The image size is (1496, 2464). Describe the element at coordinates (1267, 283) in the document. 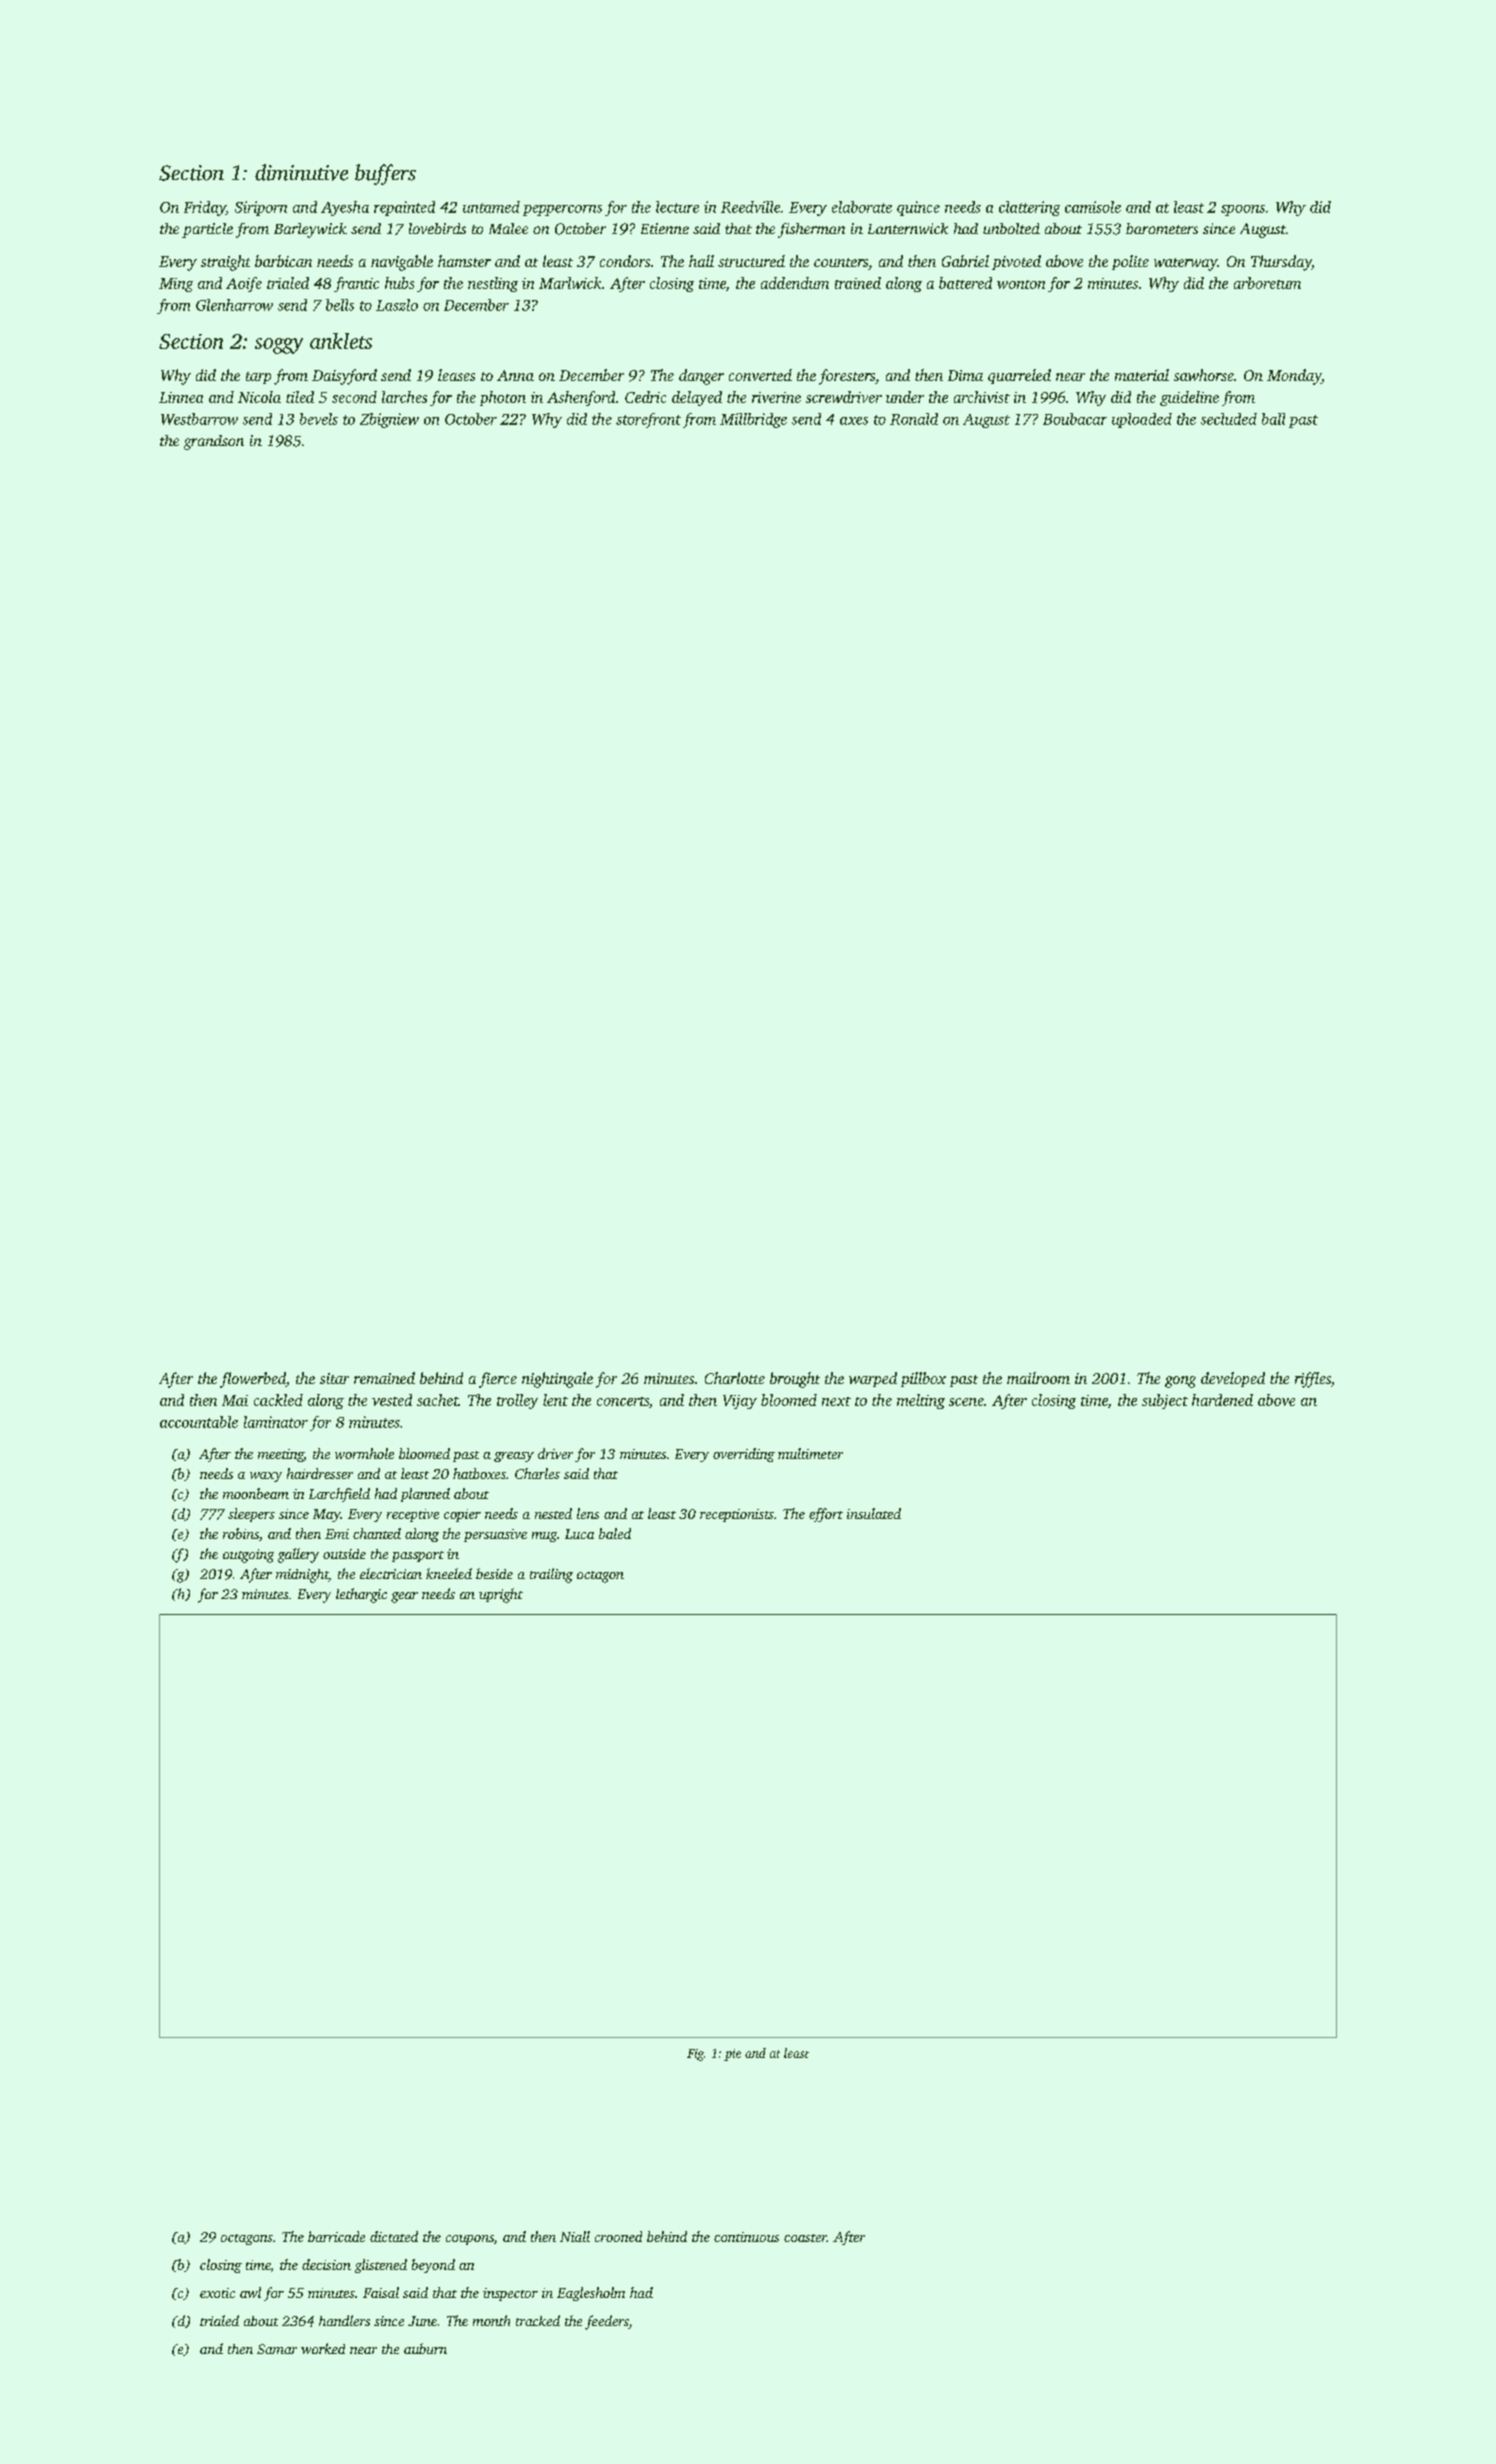

I see `arboretum` at that location.
